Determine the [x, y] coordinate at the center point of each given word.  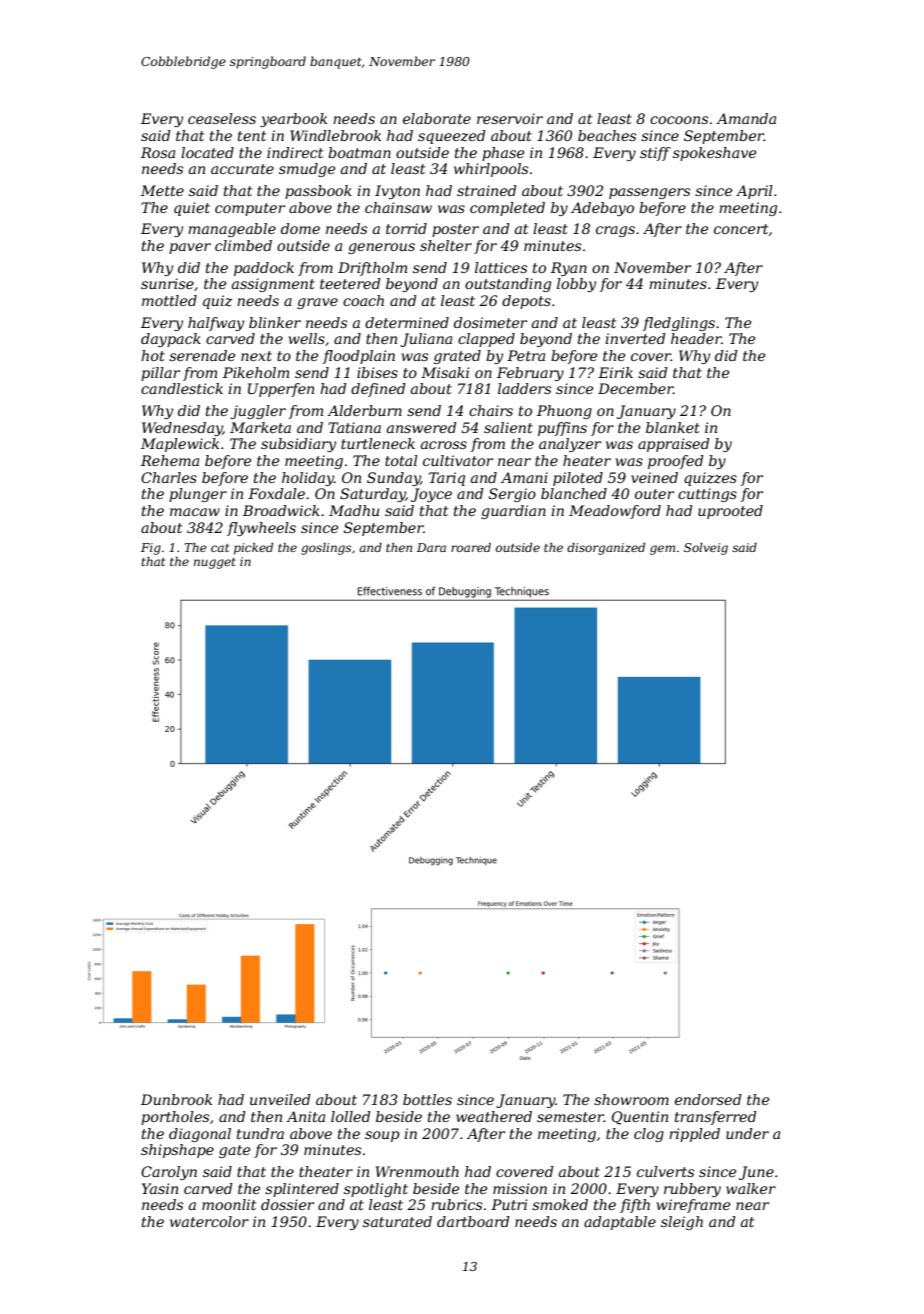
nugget [215, 563]
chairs [491, 410]
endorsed [708, 1099]
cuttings [707, 495]
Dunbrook [176, 1099]
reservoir [510, 118]
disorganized [606, 549]
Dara [431, 547]
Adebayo [602, 209]
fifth [635, 1206]
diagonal [200, 1135]
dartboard [473, 1221]
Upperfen [281, 390]
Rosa [158, 152]
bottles [427, 1099]
